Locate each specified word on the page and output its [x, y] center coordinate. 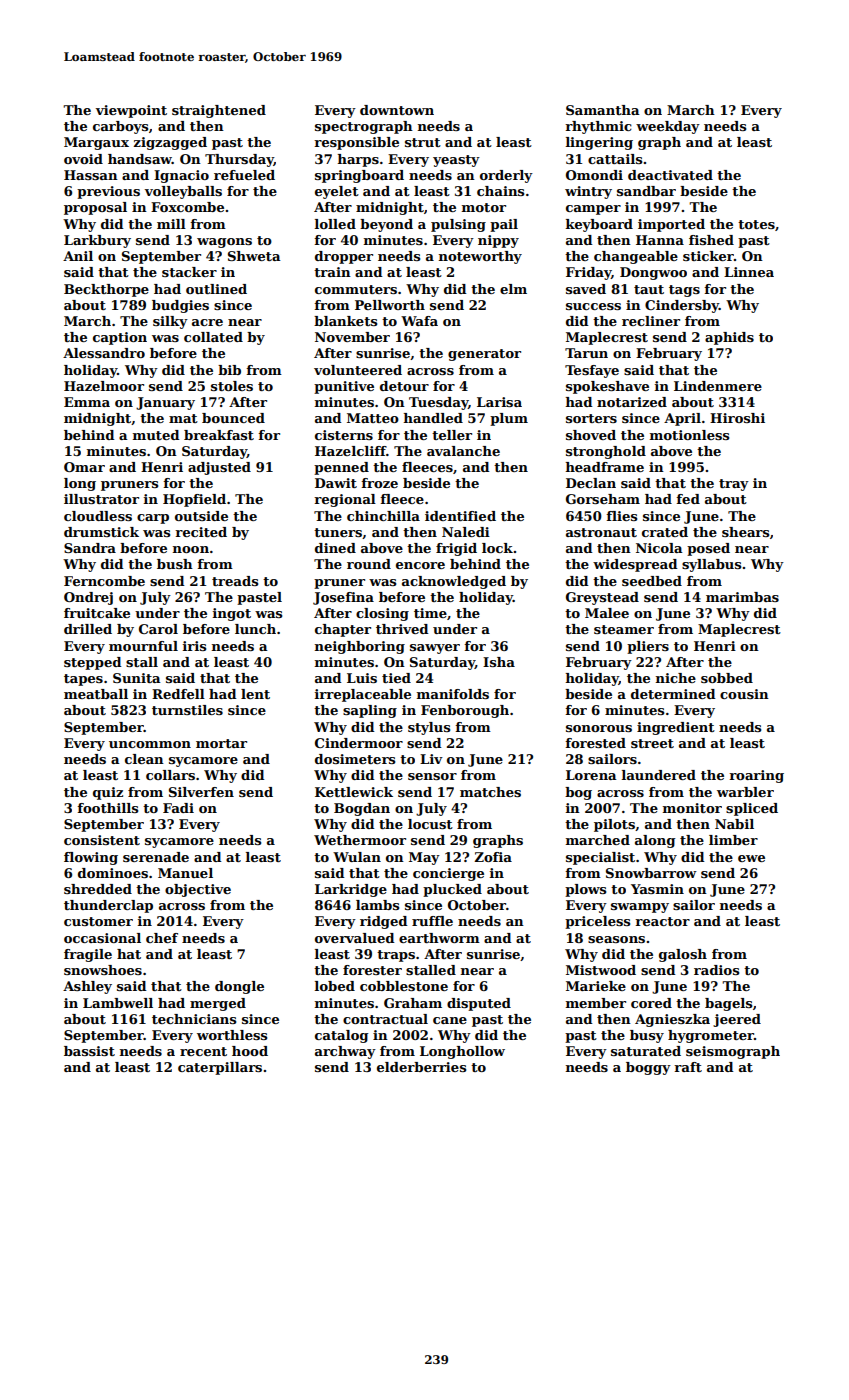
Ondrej [88, 598]
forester [372, 970]
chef [162, 938]
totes [756, 224]
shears [745, 532]
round [369, 564]
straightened [219, 111]
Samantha [603, 110]
